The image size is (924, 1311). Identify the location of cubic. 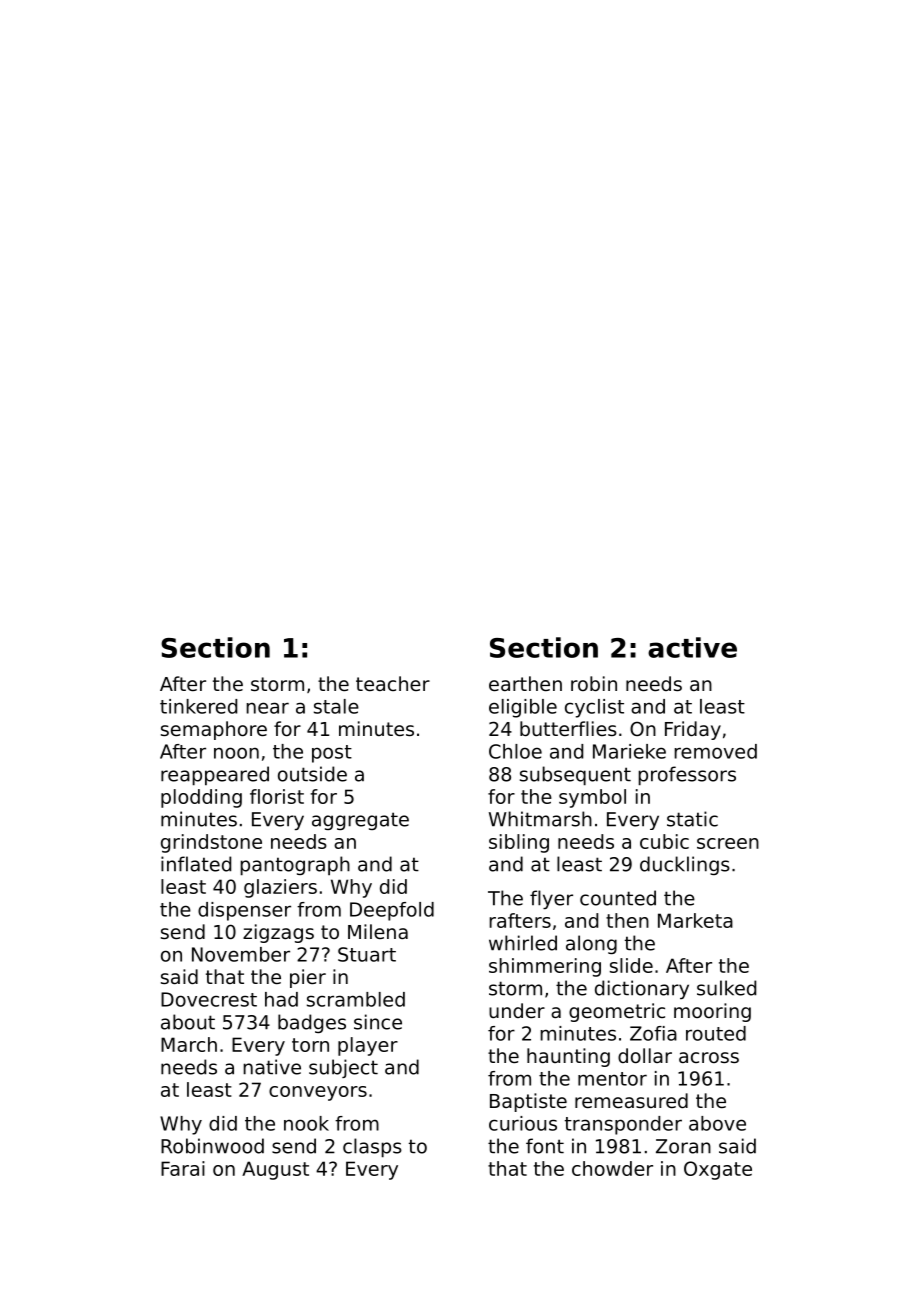
(664, 841).
